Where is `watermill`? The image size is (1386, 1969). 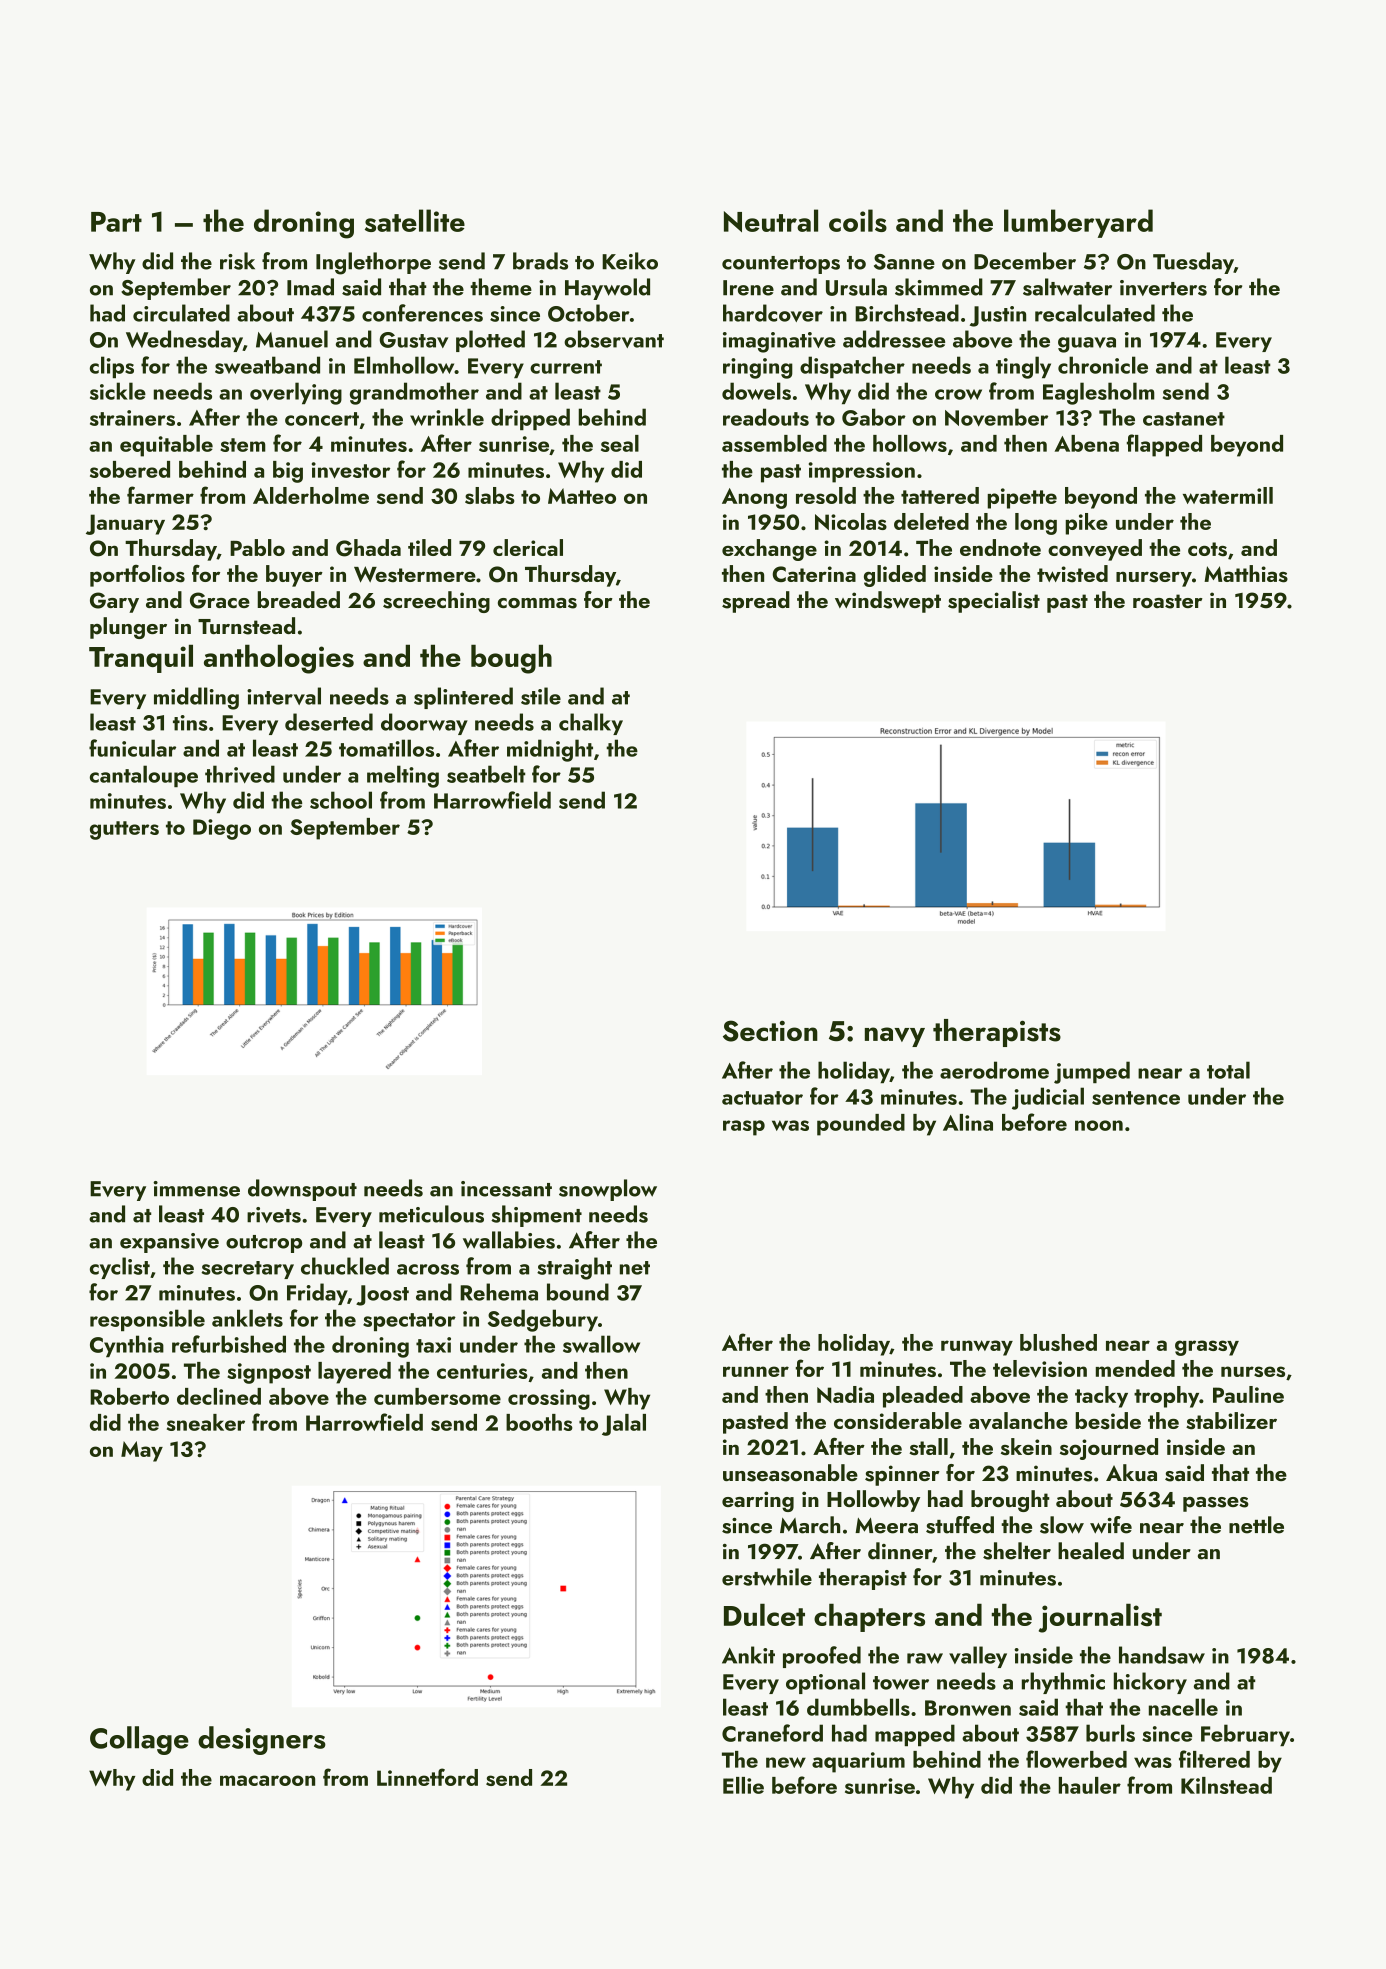
watermill is located at coordinates (1228, 495).
